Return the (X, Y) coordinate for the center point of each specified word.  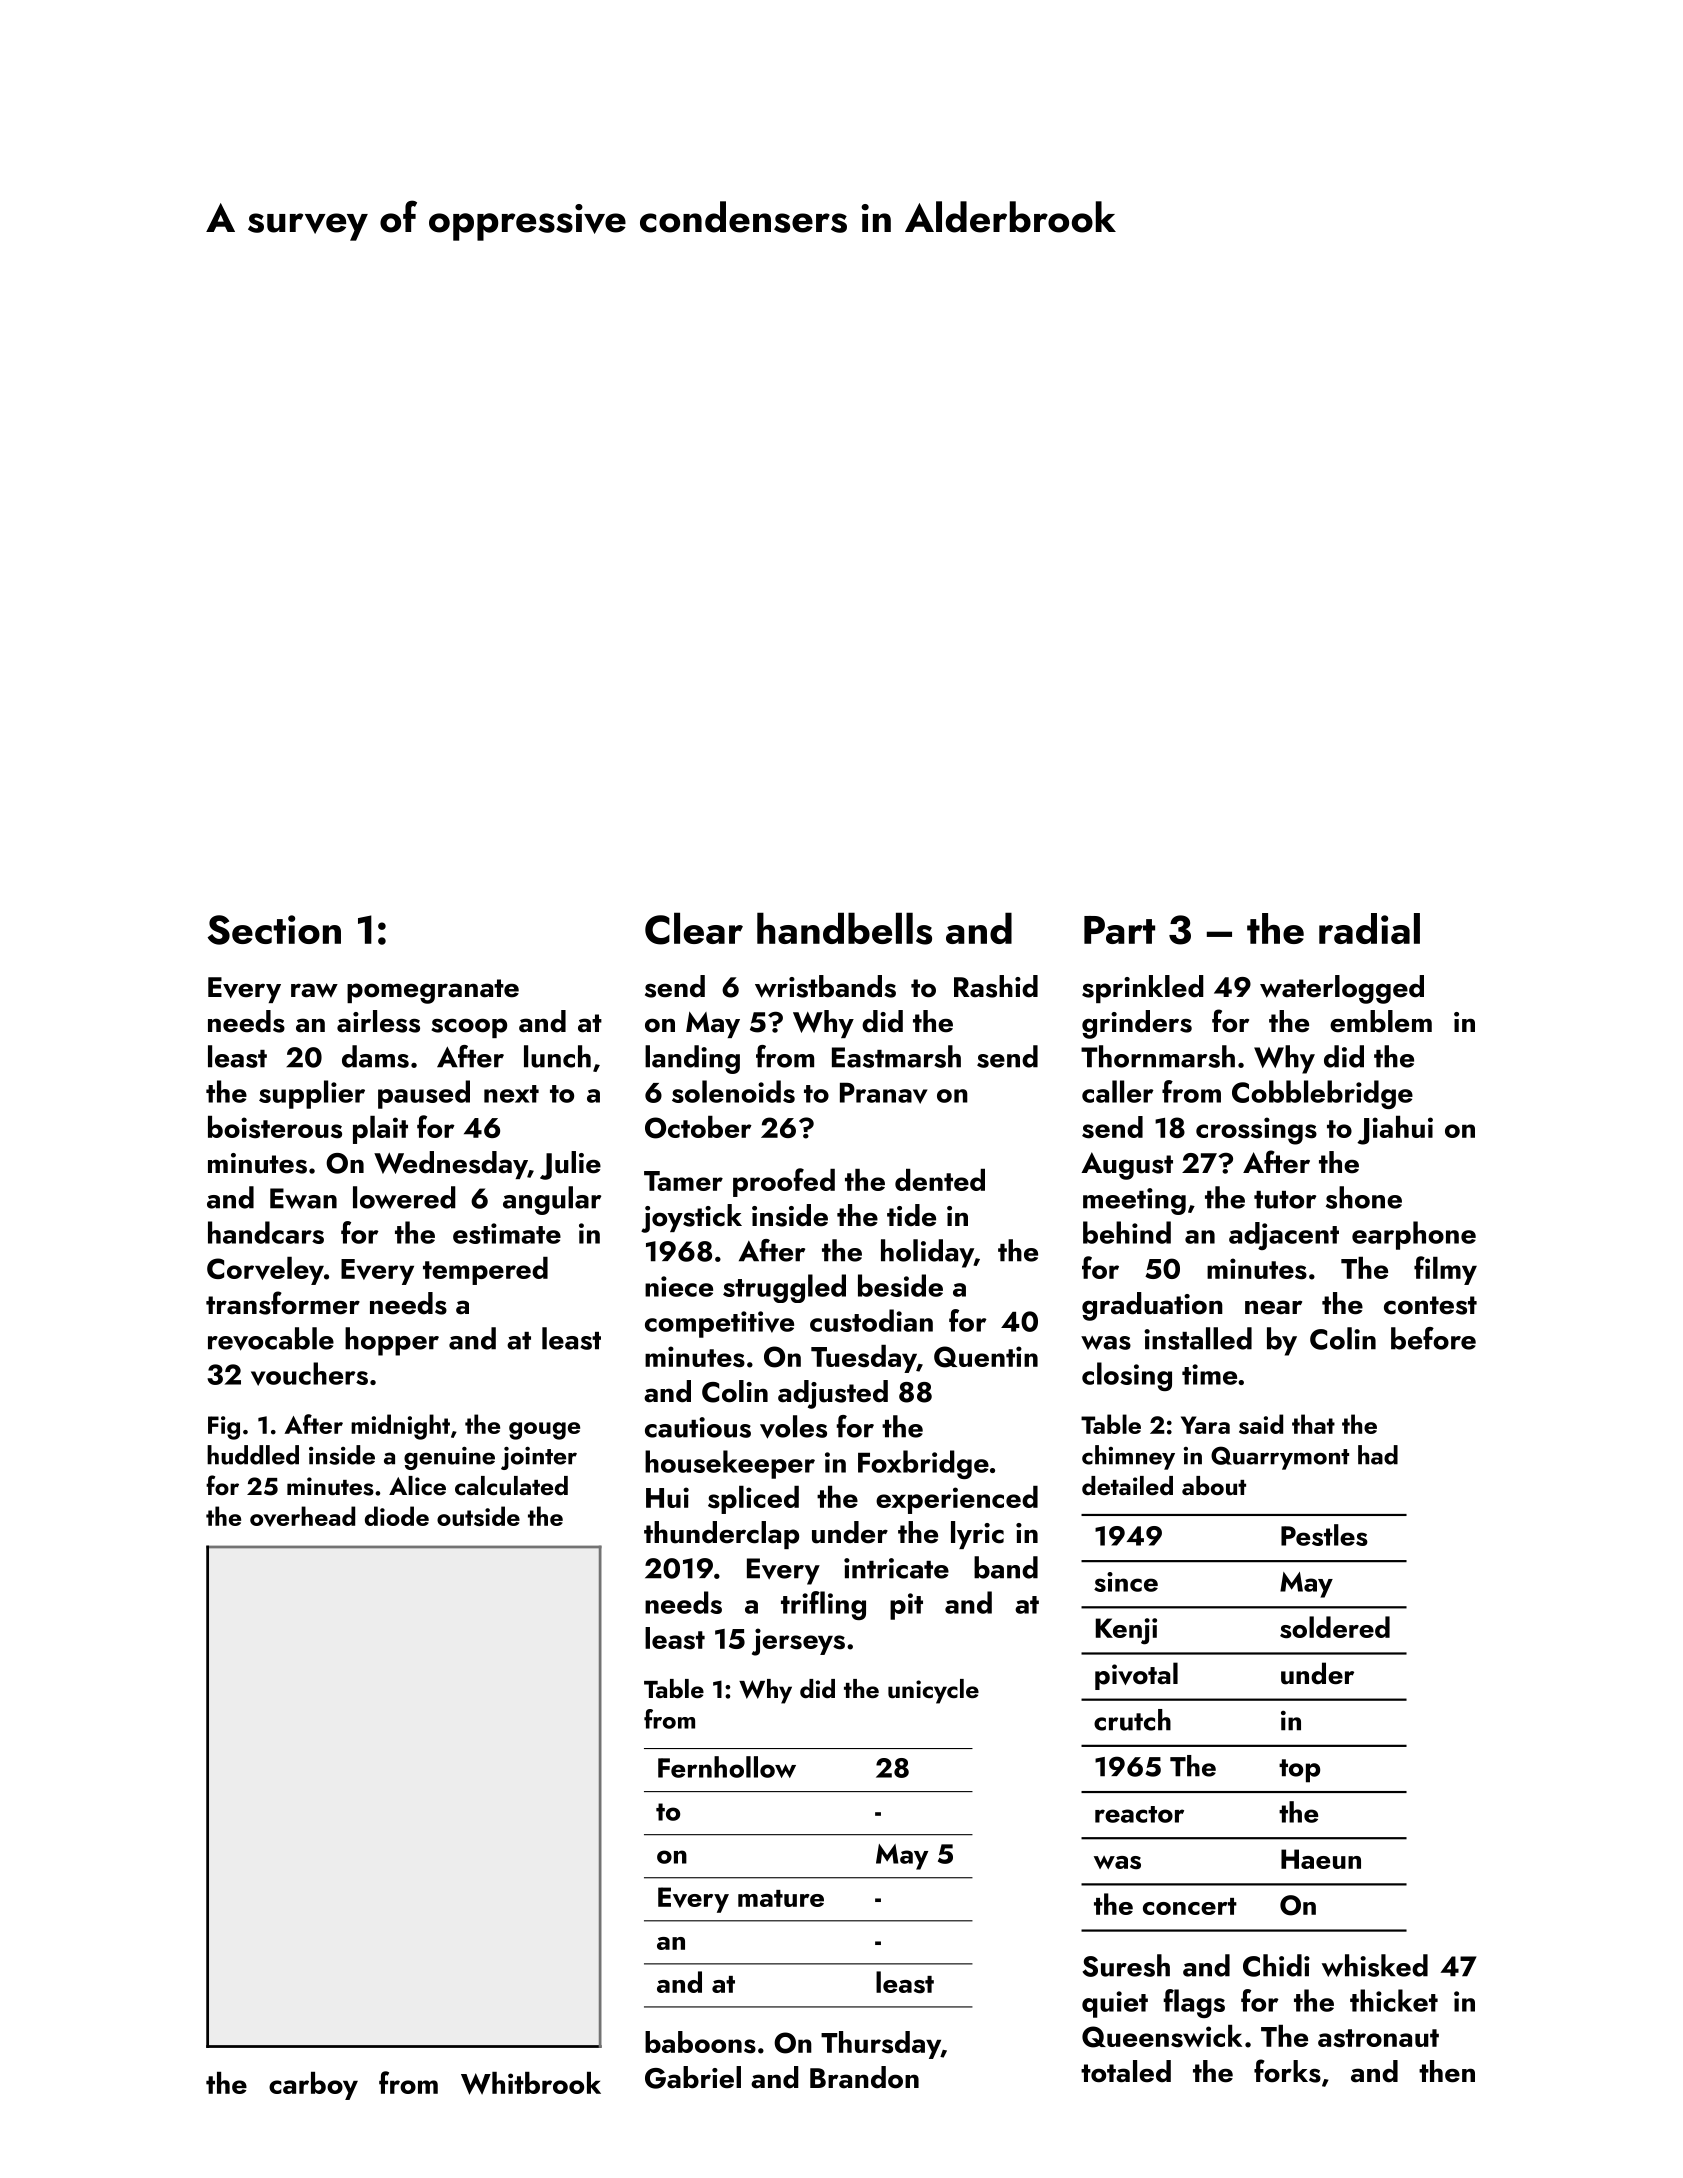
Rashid (996, 986)
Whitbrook (531, 2083)
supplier (312, 1094)
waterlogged (1342, 989)
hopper (392, 1341)
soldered (1335, 1627)
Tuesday (864, 1359)
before (1433, 1338)
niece (679, 1286)
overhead (302, 1516)
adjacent (1284, 1236)
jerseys (798, 1642)
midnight (400, 1427)
